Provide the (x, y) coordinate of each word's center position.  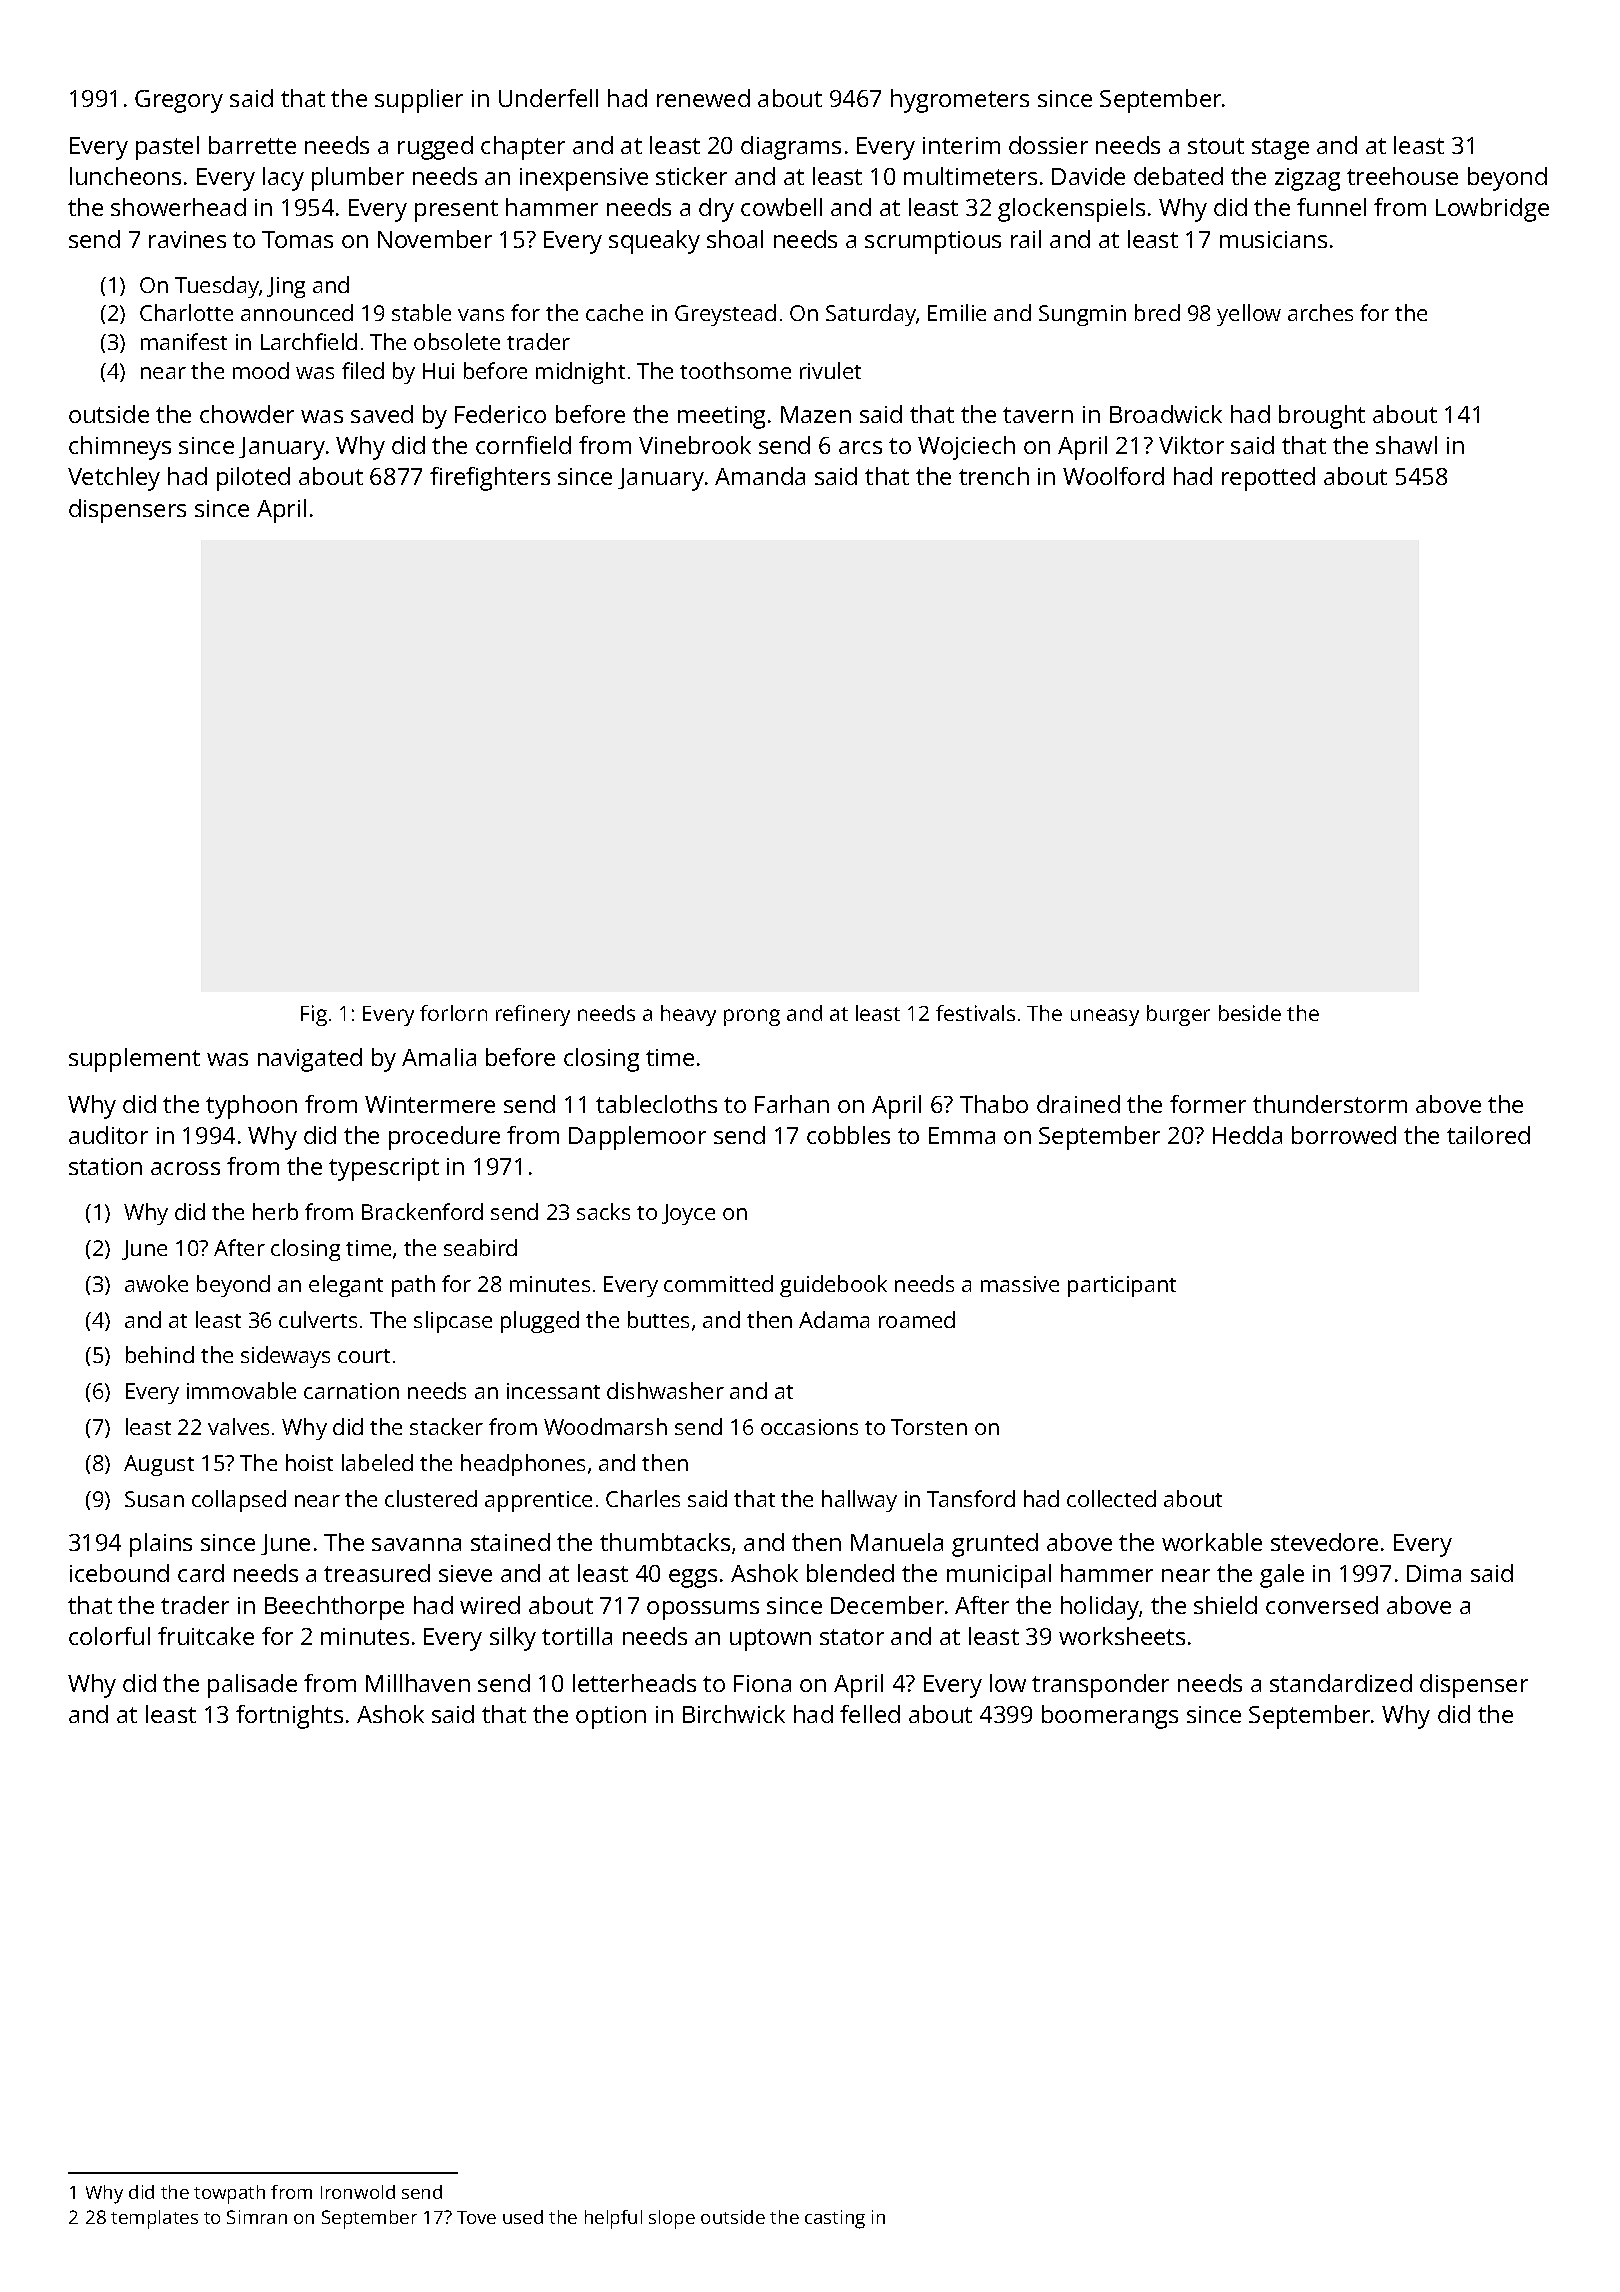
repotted (1268, 479)
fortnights (289, 1717)
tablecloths (656, 1104)
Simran (257, 2217)
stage (1280, 149)
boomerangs (1110, 1717)
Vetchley (114, 479)
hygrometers (960, 101)
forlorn (453, 1013)
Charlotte (186, 312)
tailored (1488, 1135)
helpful (613, 2219)
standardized (1341, 1683)
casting (835, 2219)
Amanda (760, 476)
